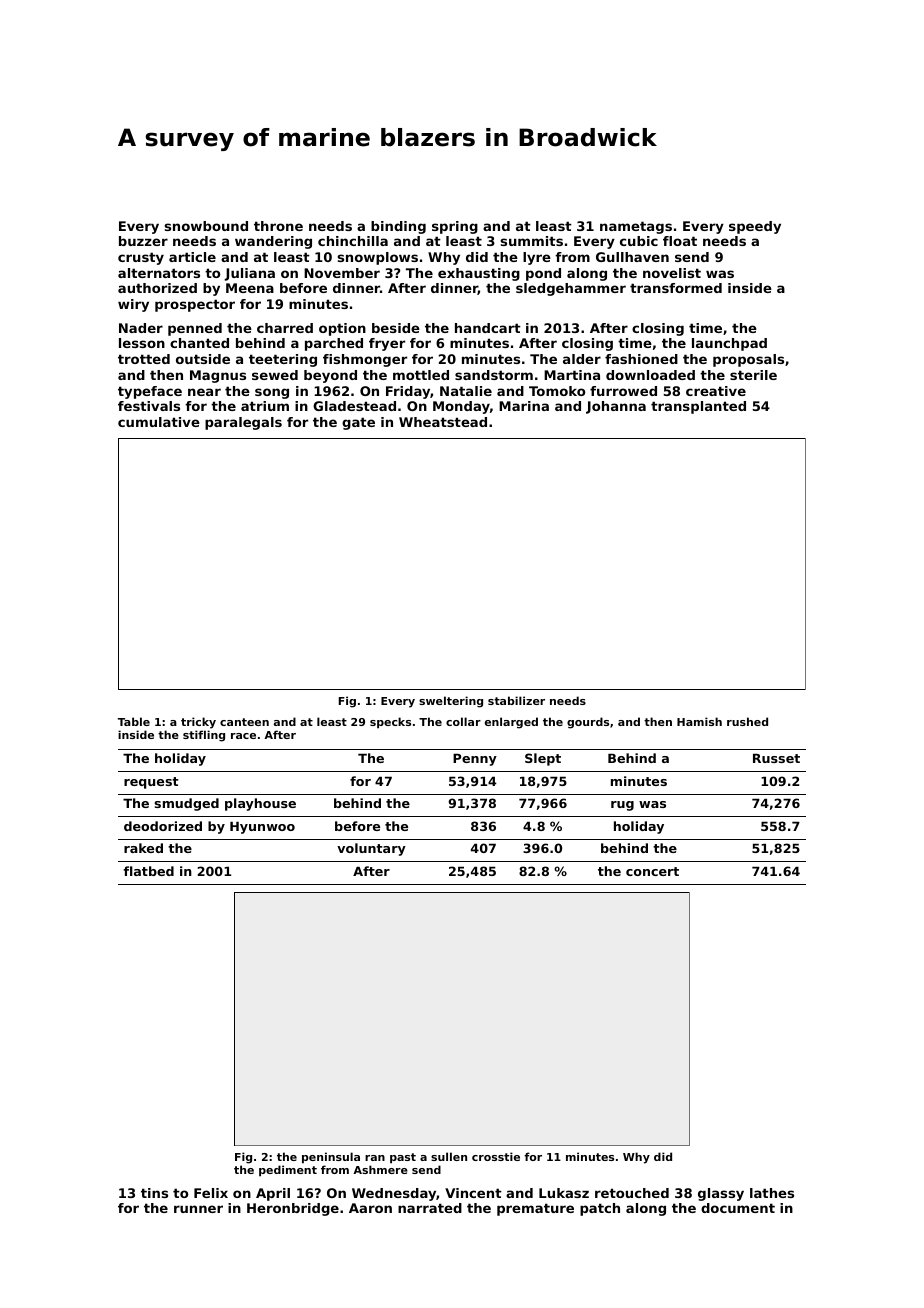 This screenshot has width=924, height=1308. Describe the element at coordinates (159, 422) in the screenshot. I see `cumulative` at that location.
